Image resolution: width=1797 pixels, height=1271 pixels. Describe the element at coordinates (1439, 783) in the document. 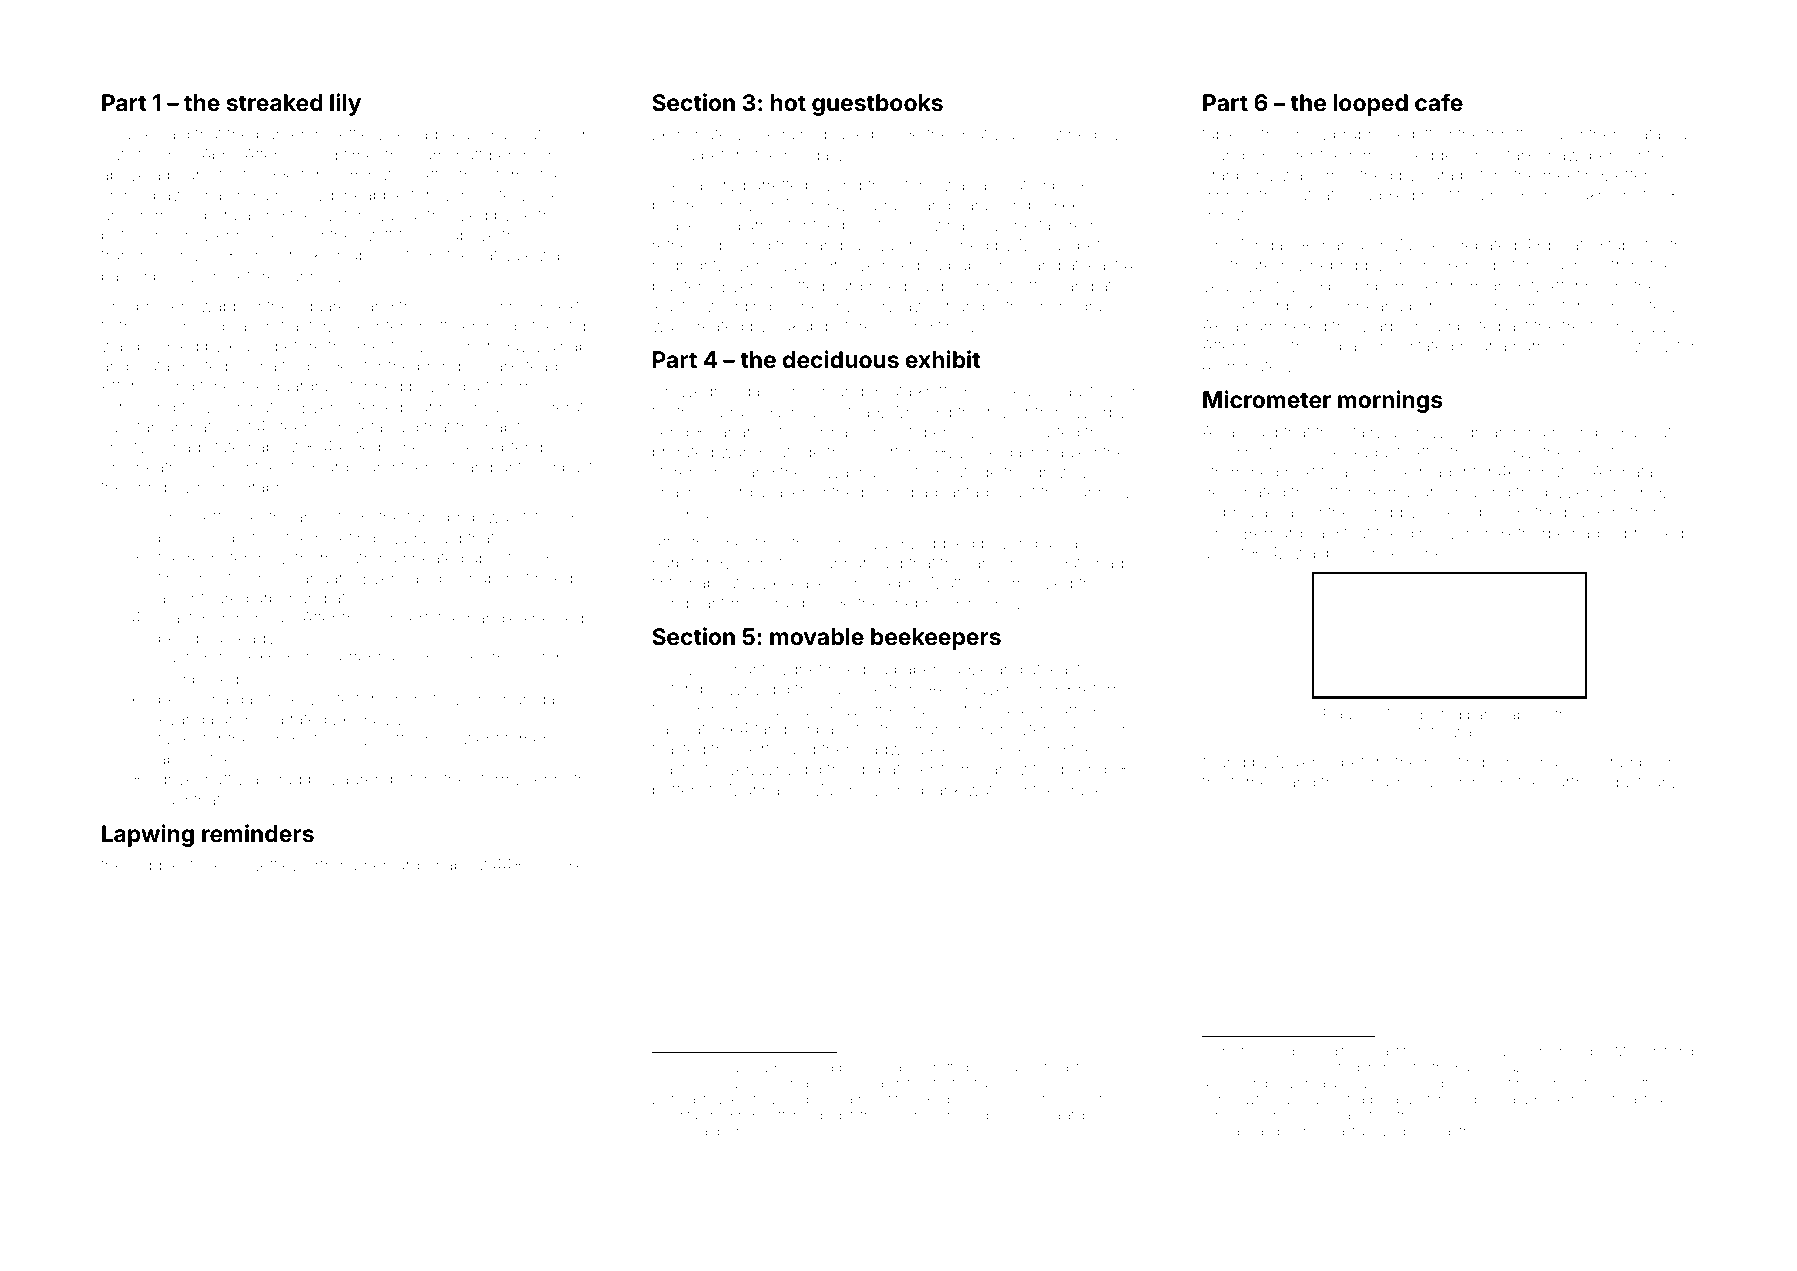

I see `paced` at that location.
